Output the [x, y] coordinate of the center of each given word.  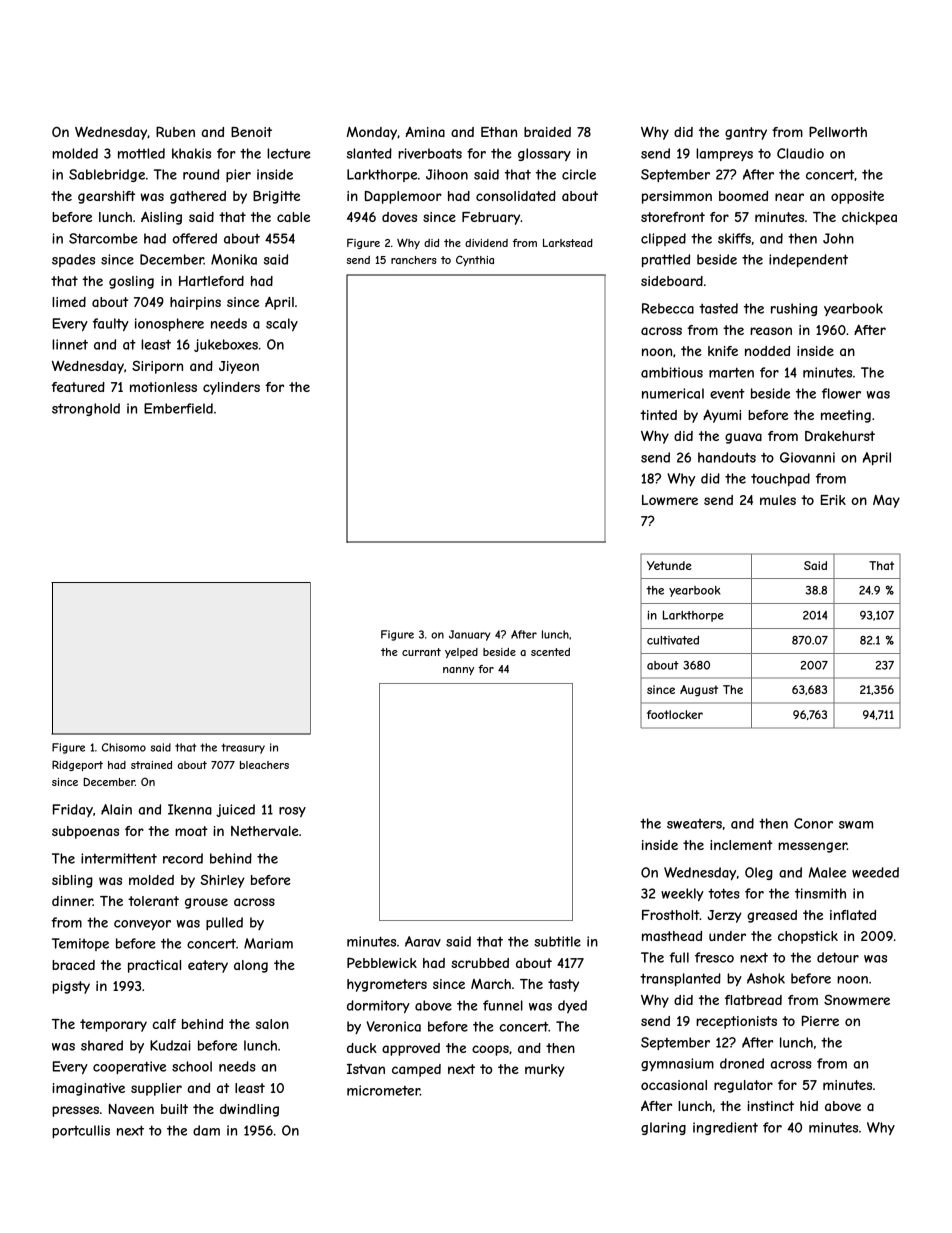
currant [421, 652]
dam [206, 1130]
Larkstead [568, 243]
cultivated [673, 640]
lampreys [724, 154]
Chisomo [124, 747]
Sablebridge [107, 175]
